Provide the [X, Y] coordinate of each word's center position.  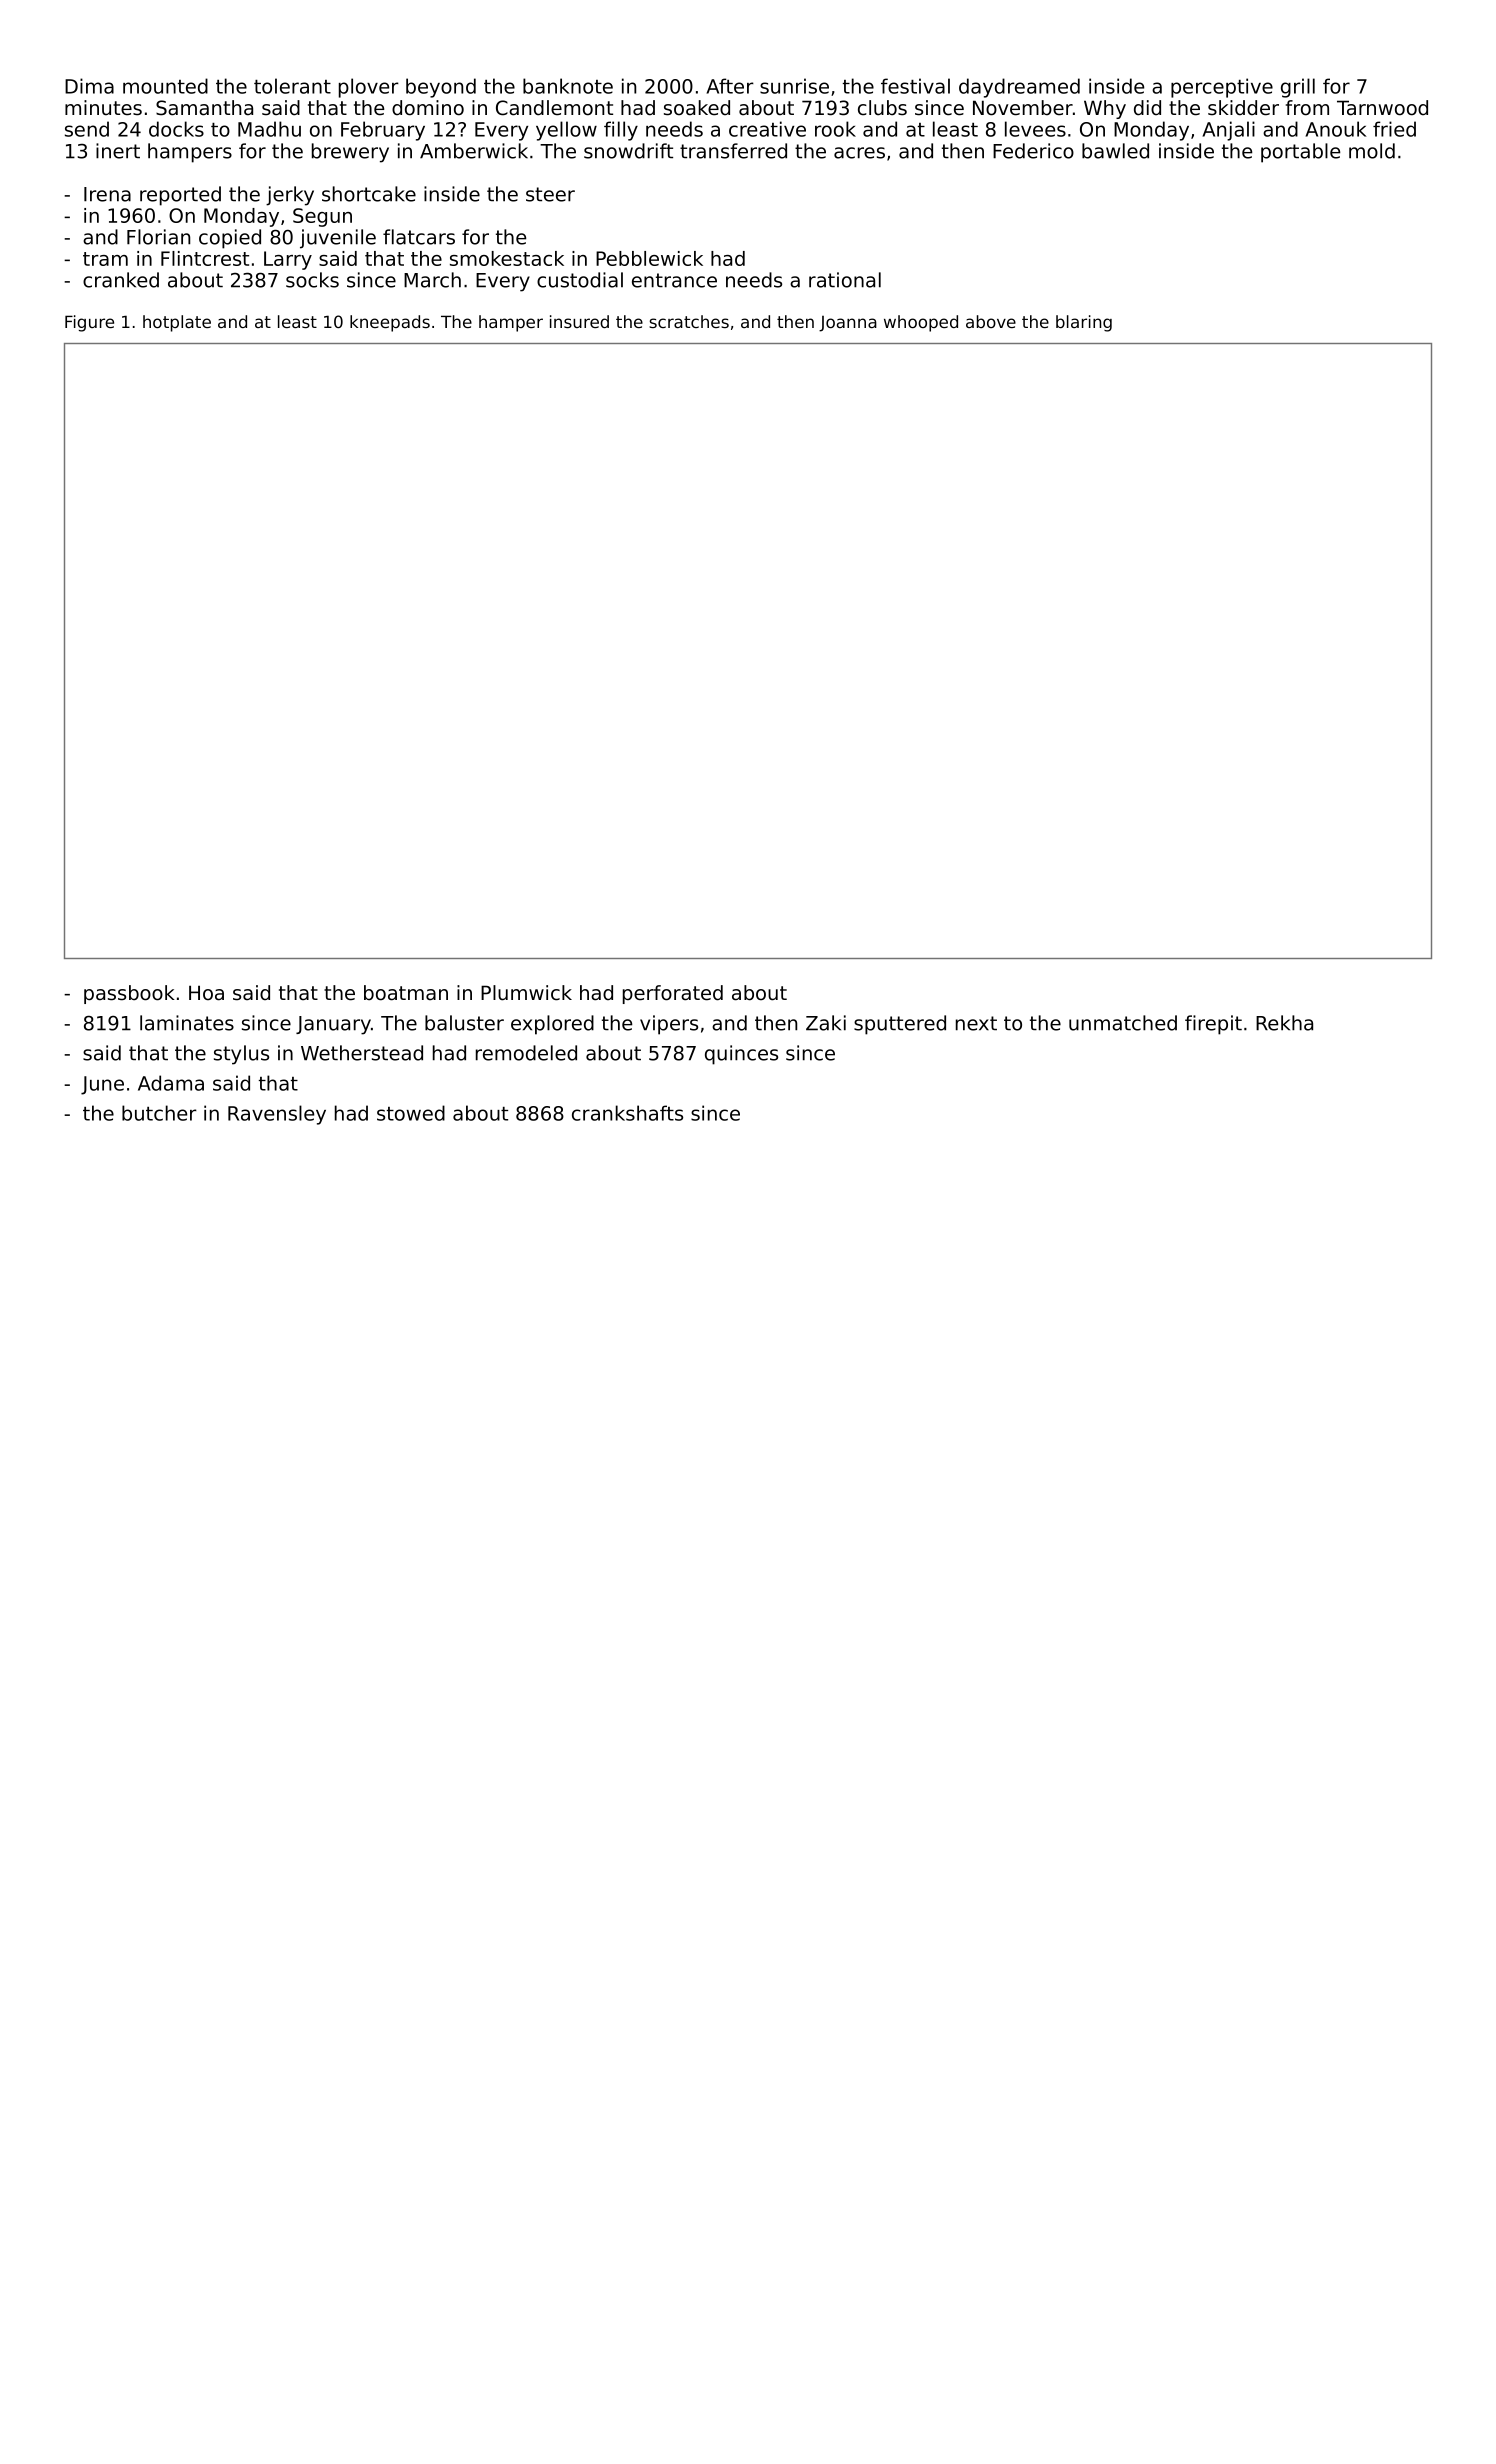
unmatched [1123, 1023]
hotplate [177, 323]
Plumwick [526, 993]
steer [550, 194]
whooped [921, 323]
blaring [1084, 323]
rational [845, 280]
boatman [406, 993]
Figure [89, 323]
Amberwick [474, 151]
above [991, 321]
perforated [673, 994]
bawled [1115, 151]
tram [105, 259]
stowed [411, 1113]
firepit [1213, 1025]
